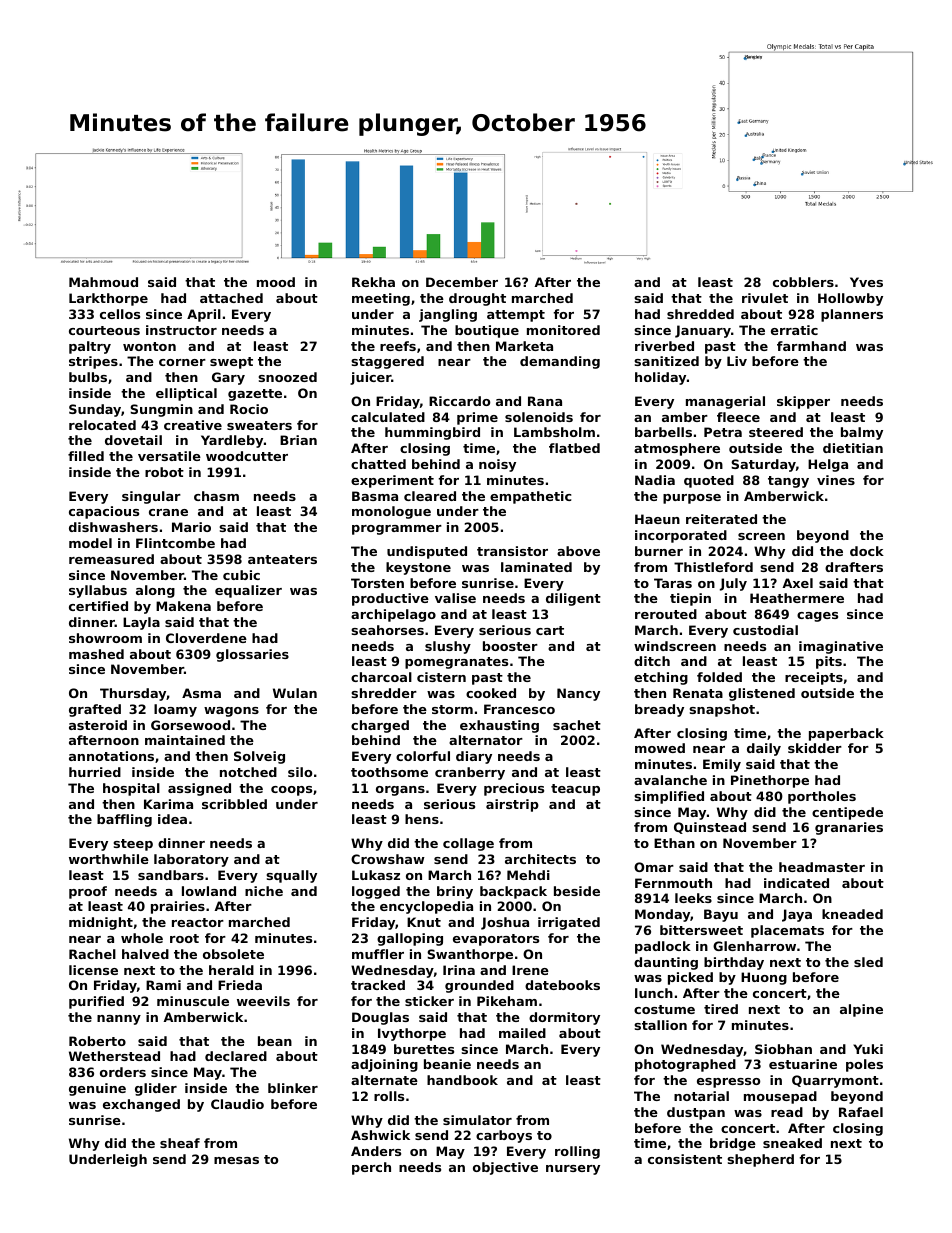 The width and height of the document is (952, 1233). Describe the element at coordinates (191, 860) in the document. I see `laboratory` at that location.
